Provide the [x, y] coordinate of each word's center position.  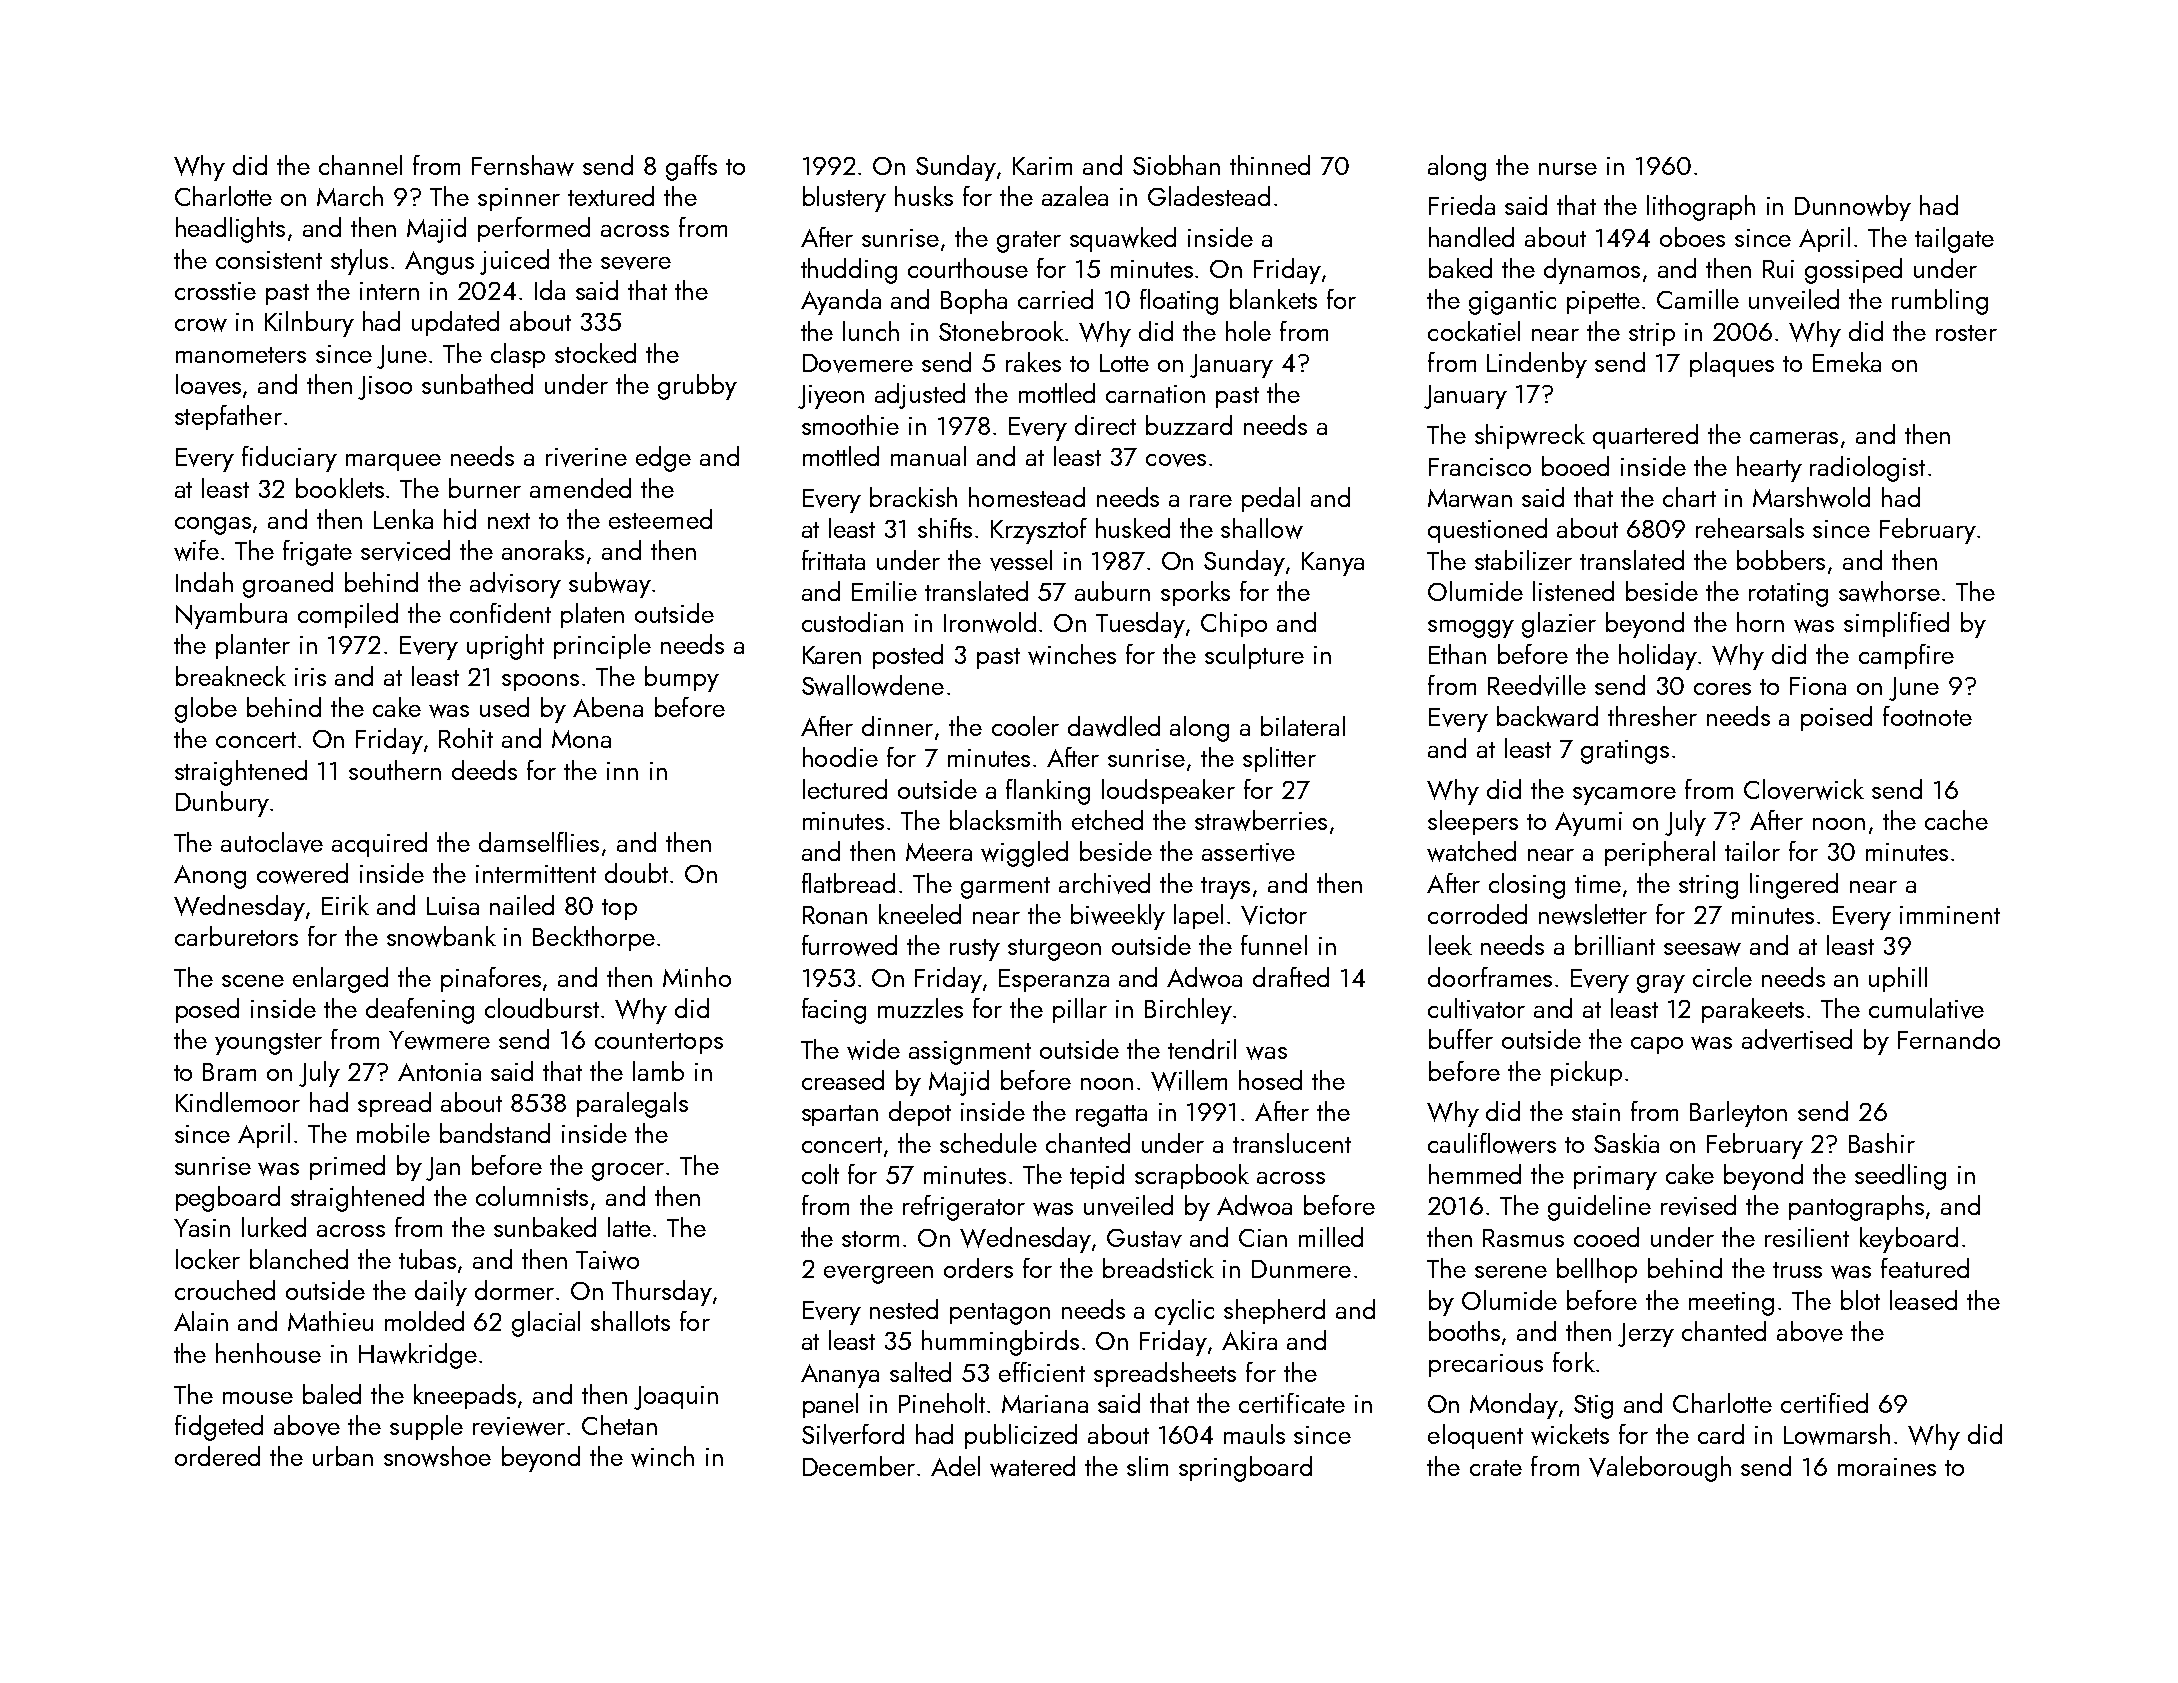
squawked [1123, 239]
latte [629, 1227]
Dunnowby [1853, 208]
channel [360, 165]
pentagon [1000, 1314]
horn [1760, 622]
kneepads [465, 1396]
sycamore [1624, 796]
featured [1925, 1268]
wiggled [1024, 854]
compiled [348, 615]
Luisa [453, 906]
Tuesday [1140, 625]
